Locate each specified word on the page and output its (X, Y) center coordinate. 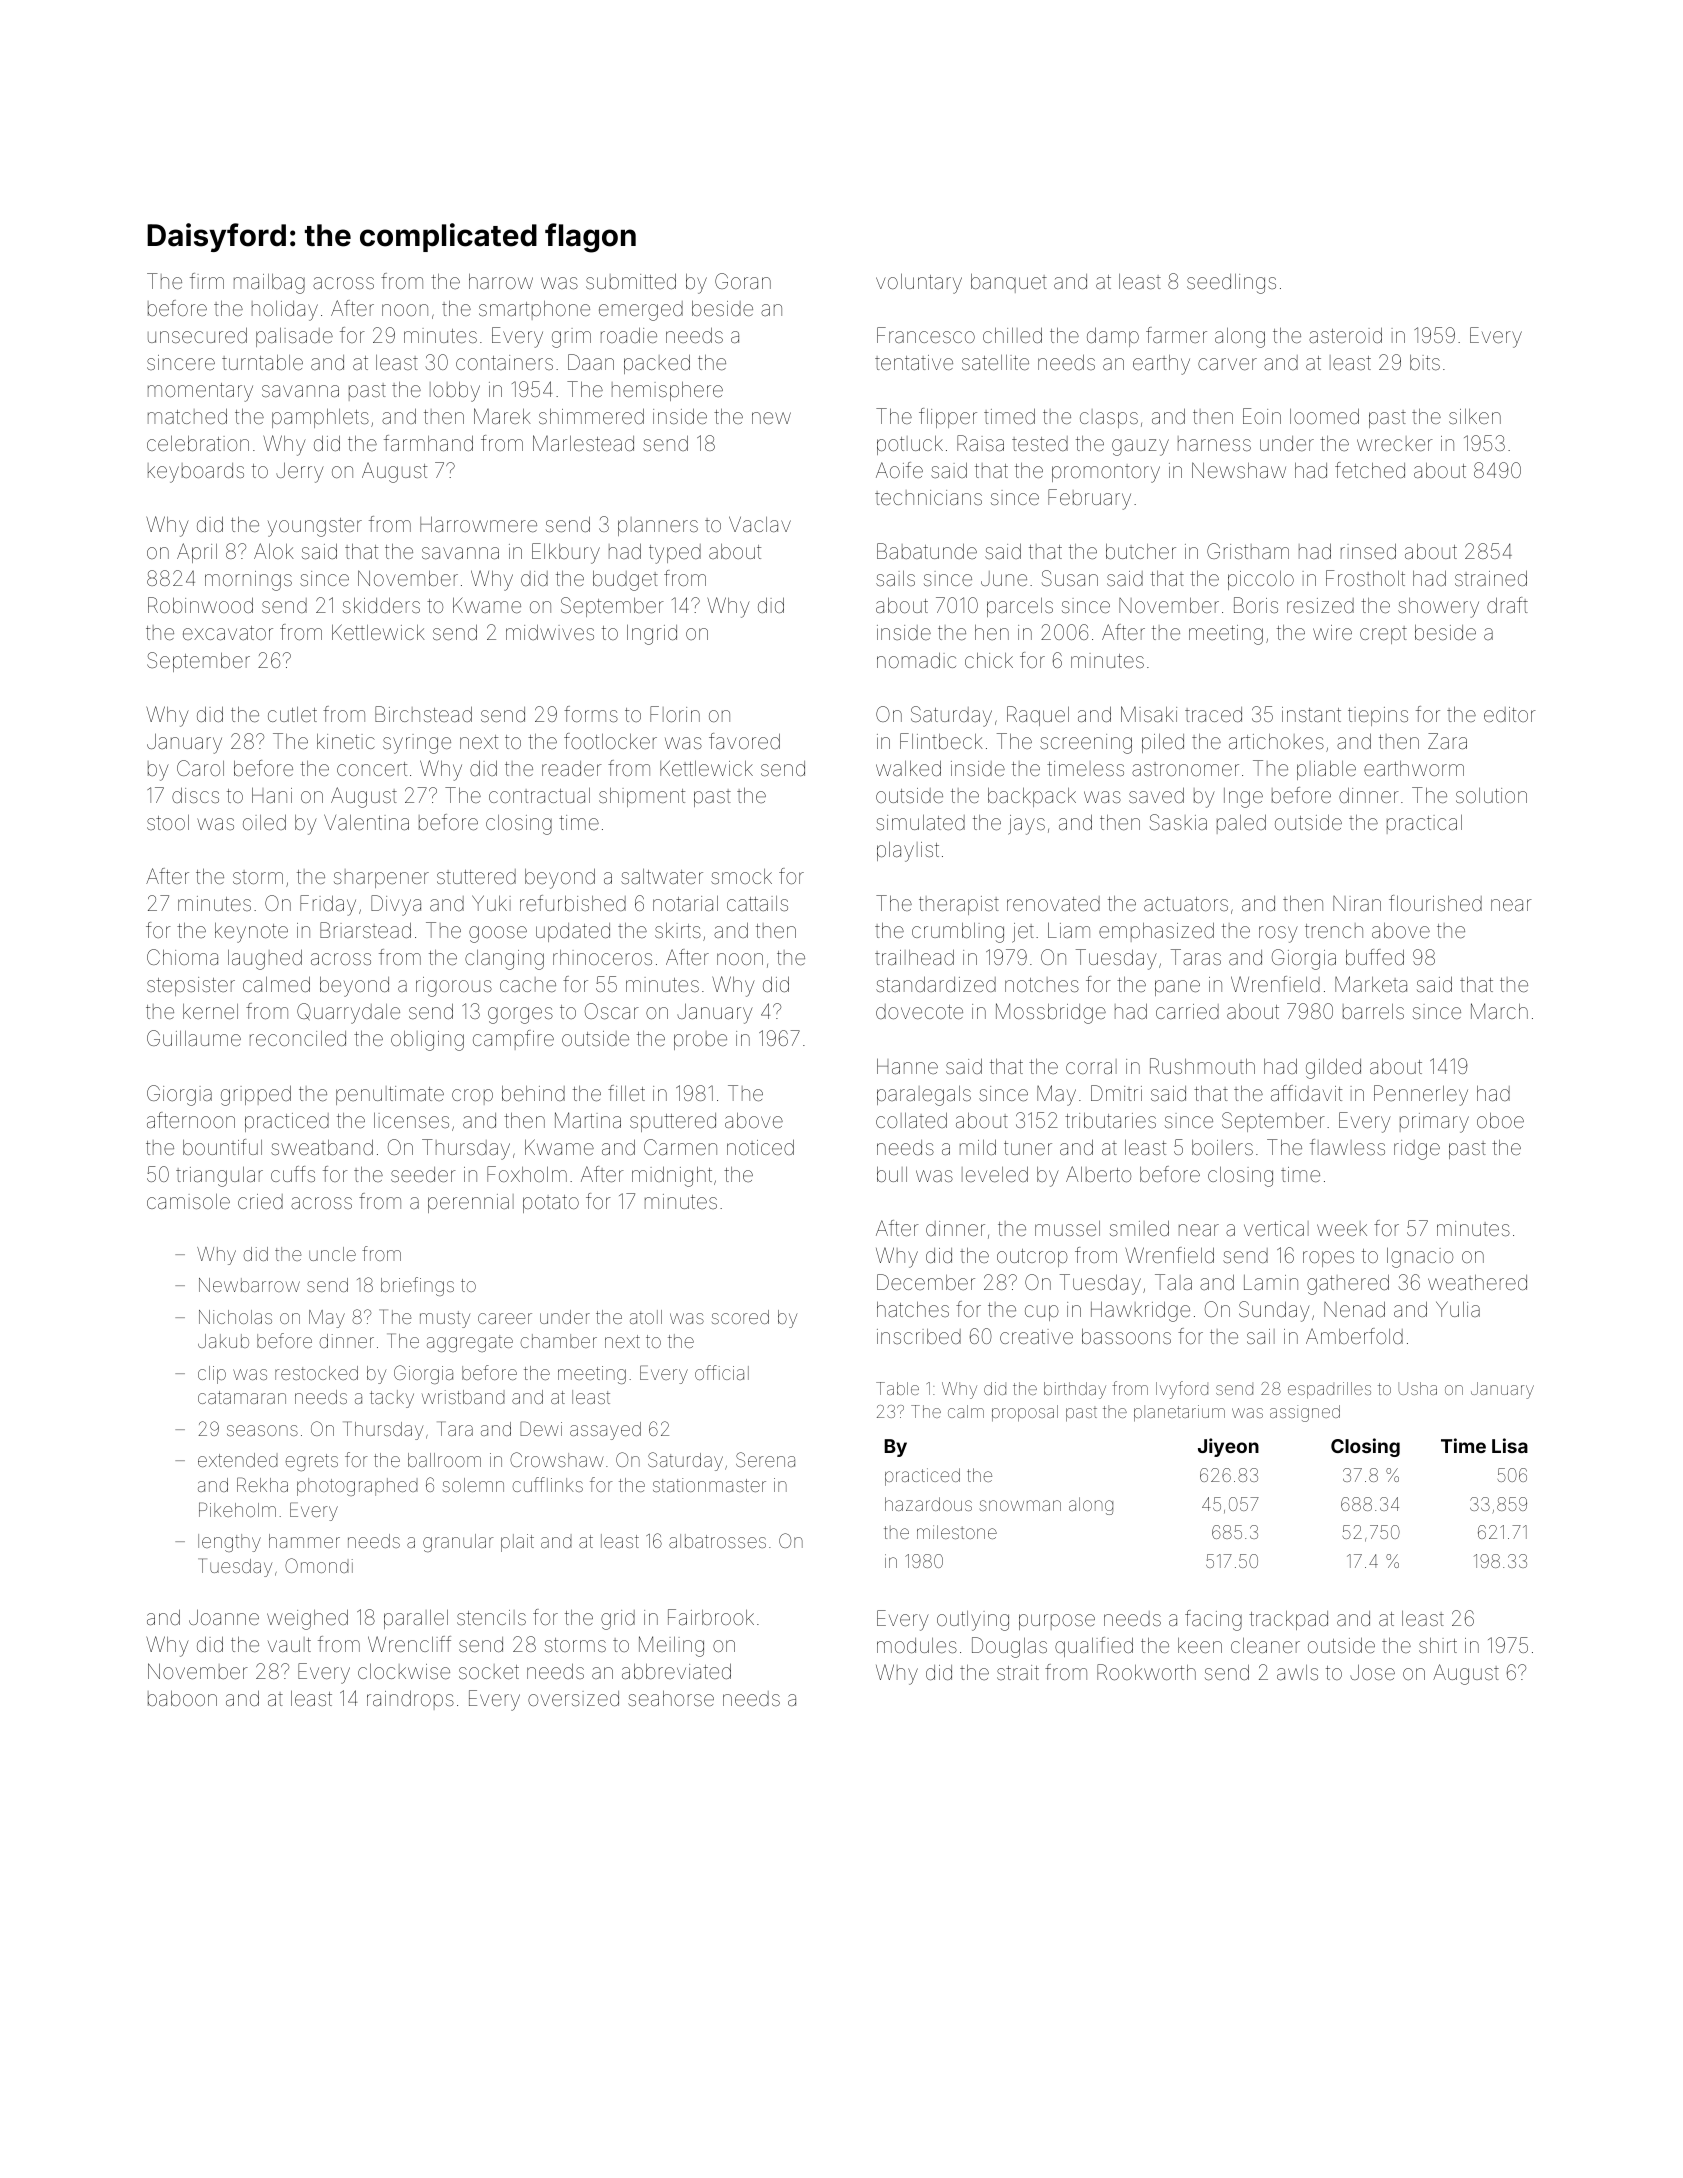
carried (1187, 1011)
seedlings (1231, 284)
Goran (743, 281)
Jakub (223, 1341)
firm (207, 281)
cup (1042, 1313)
